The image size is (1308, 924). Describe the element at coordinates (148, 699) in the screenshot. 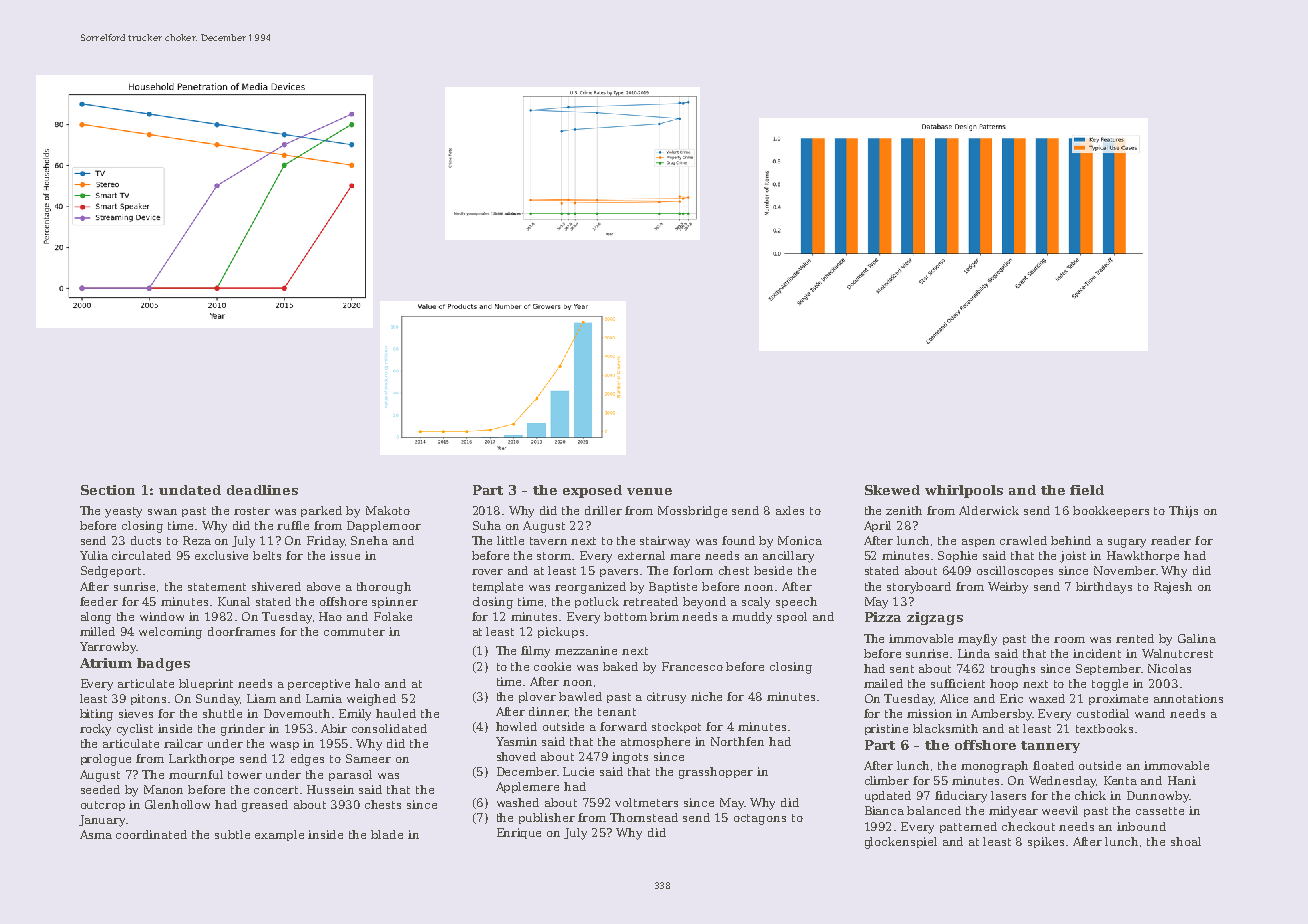

I see `pitons` at that location.
